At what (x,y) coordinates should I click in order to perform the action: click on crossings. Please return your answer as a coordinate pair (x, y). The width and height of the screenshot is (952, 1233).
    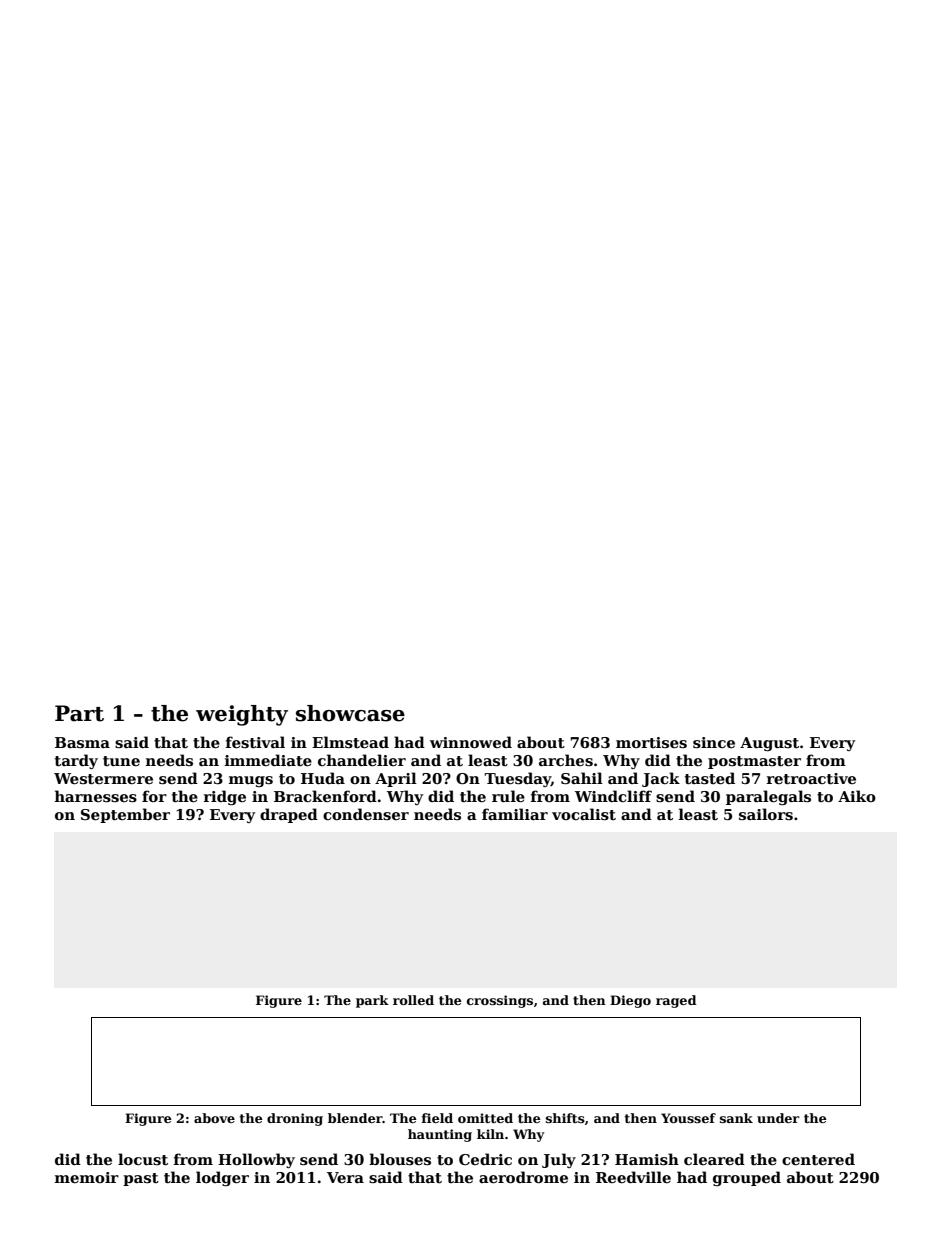
    Looking at the image, I should click on (500, 1001).
